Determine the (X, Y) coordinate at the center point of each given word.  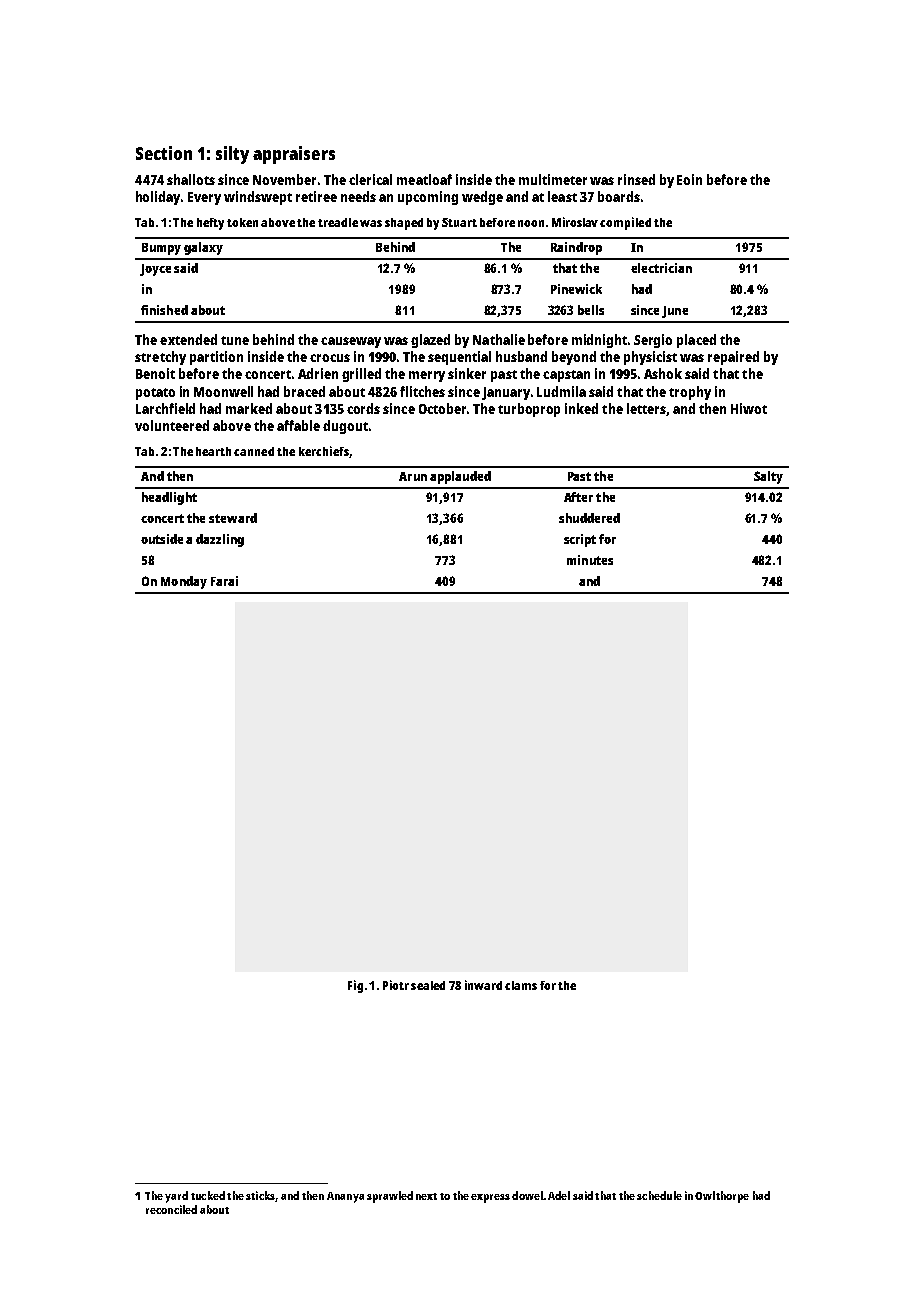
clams (521, 985)
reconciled (171, 1209)
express (490, 1198)
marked (249, 408)
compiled (625, 223)
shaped (404, 224)
